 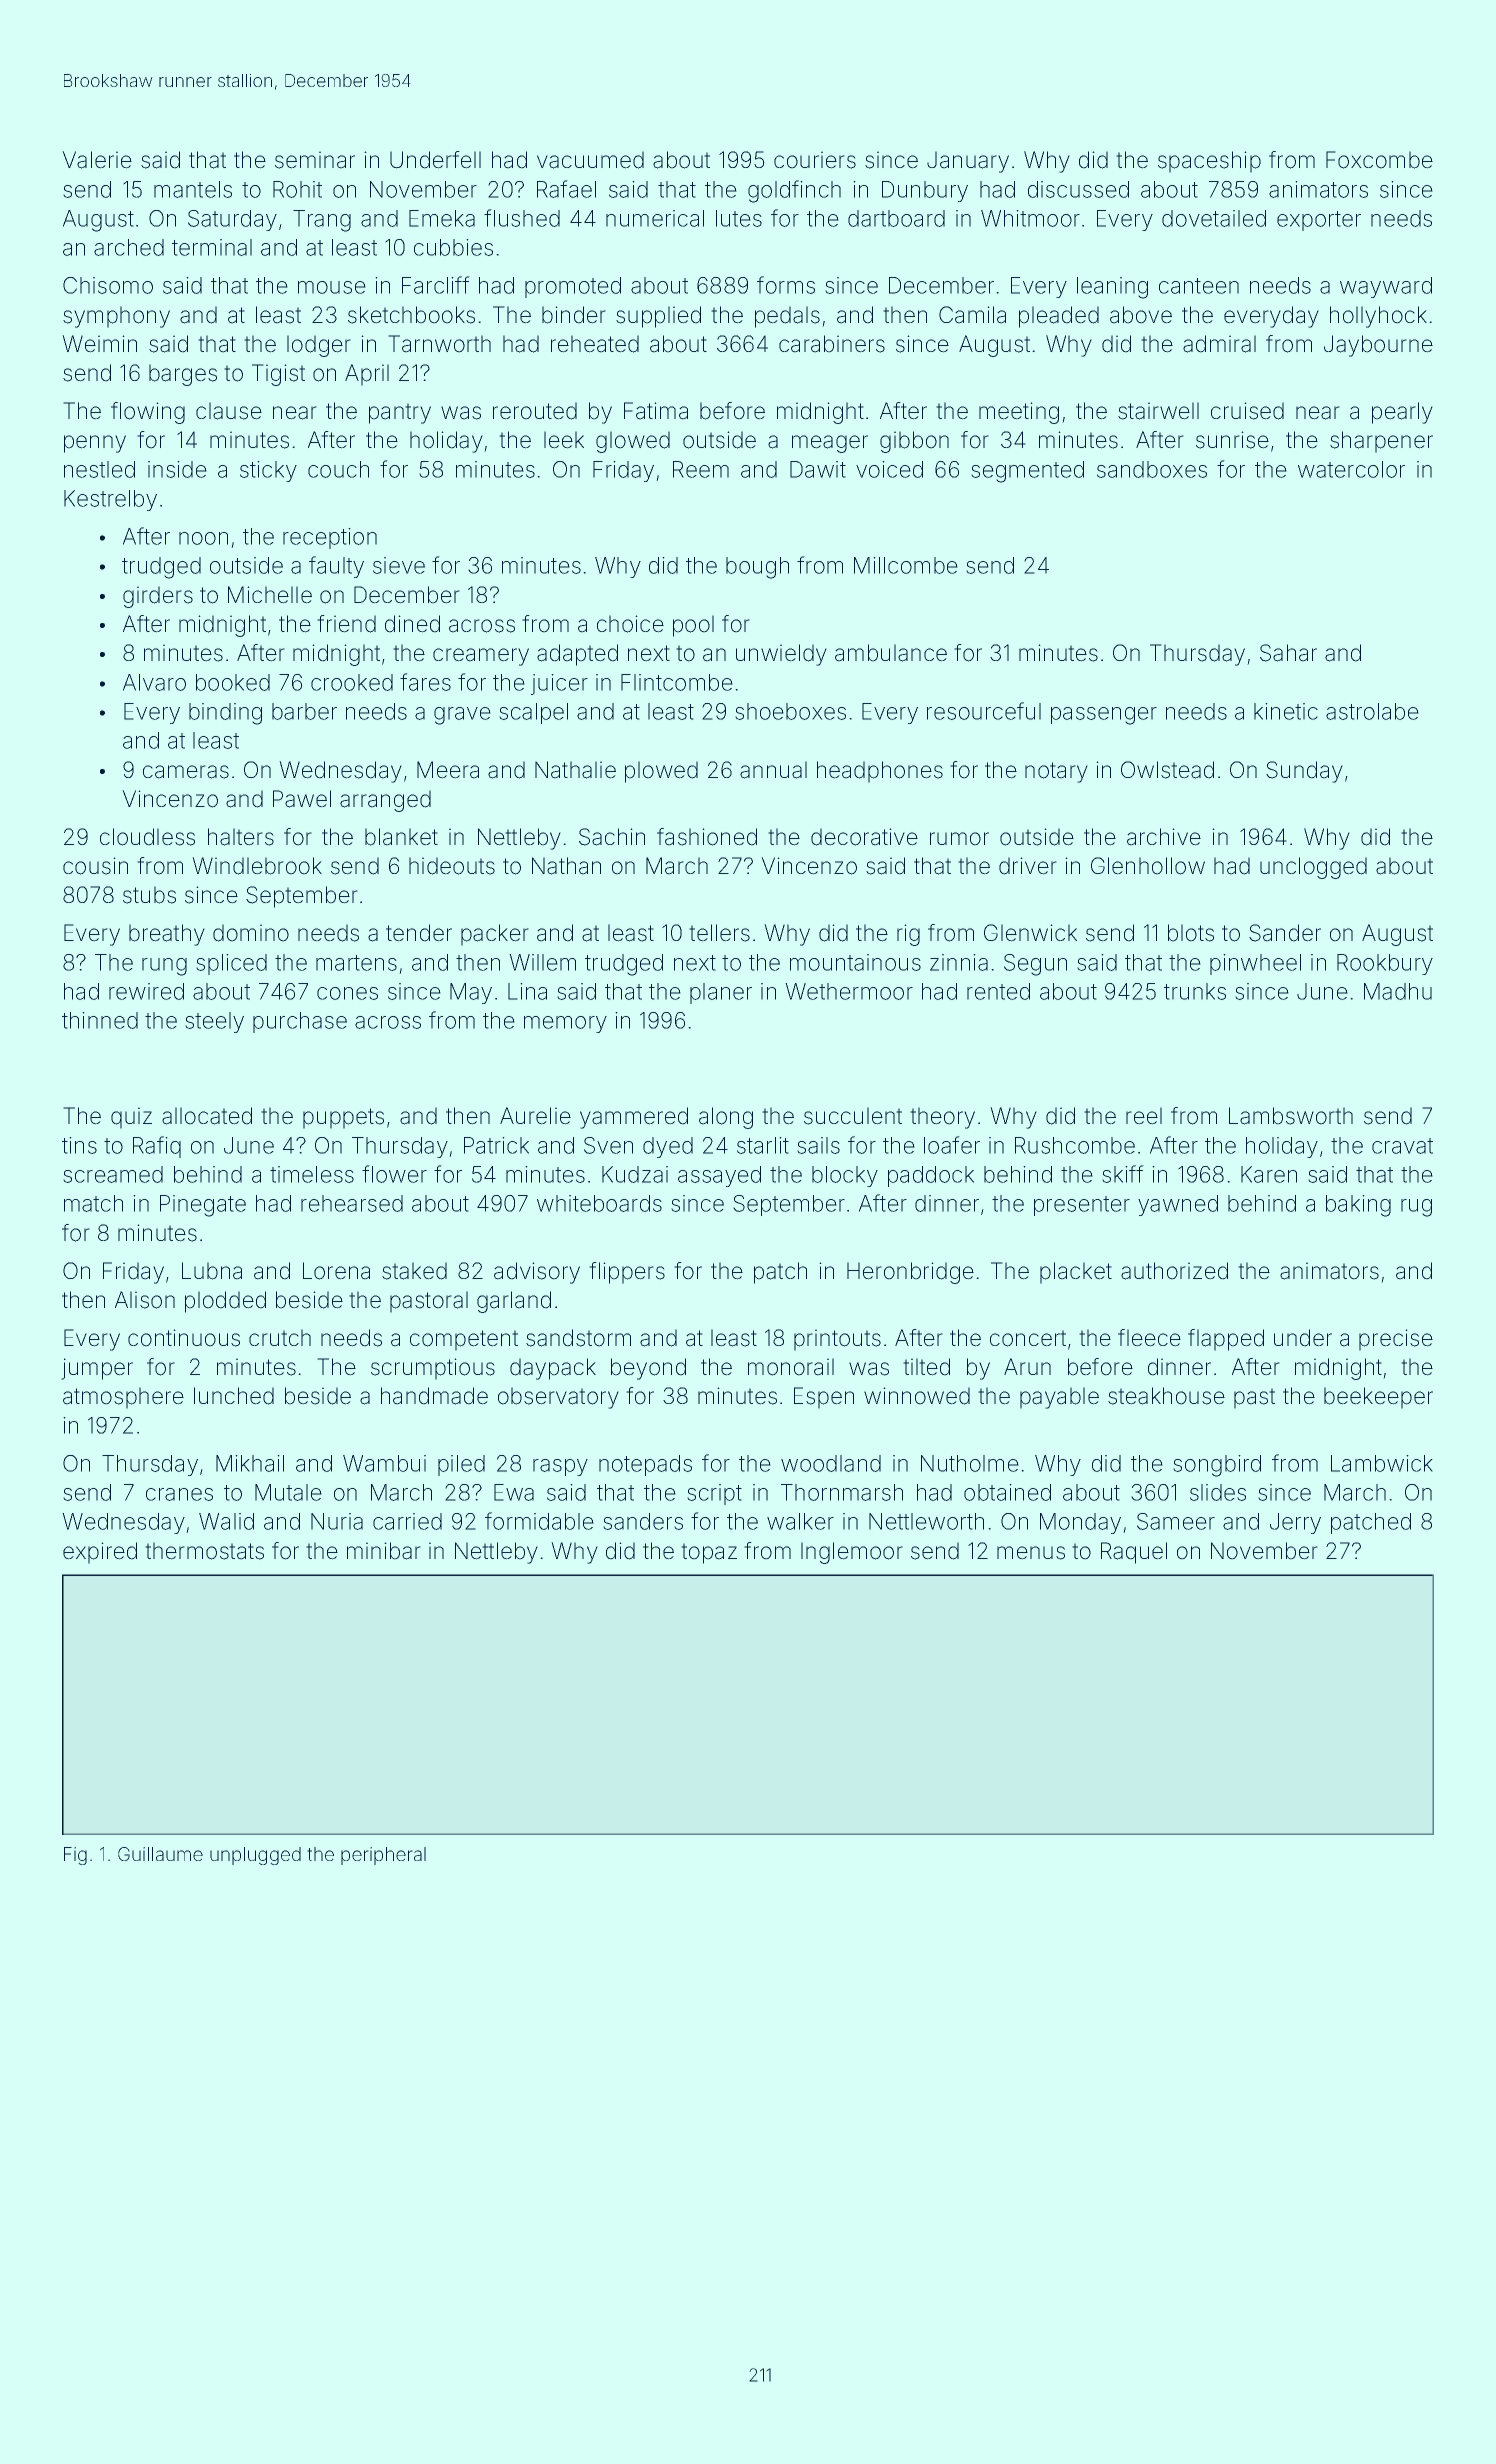 What do you see at coordinates (99, 344) in the image?
I see `Weimin` at bounding box center [99, 344].
